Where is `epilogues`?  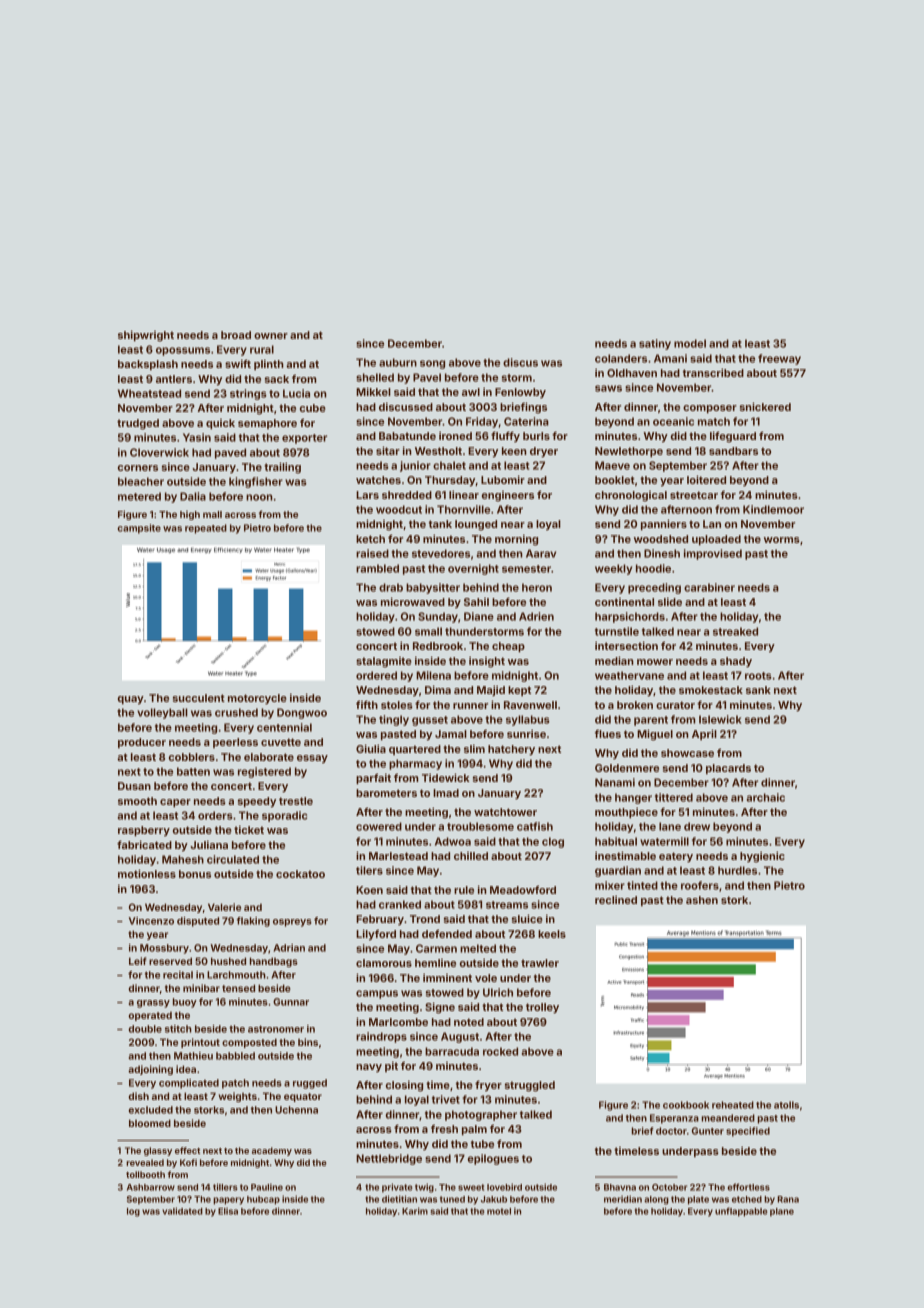 epilogues is located at coordinates (493, 1159).
